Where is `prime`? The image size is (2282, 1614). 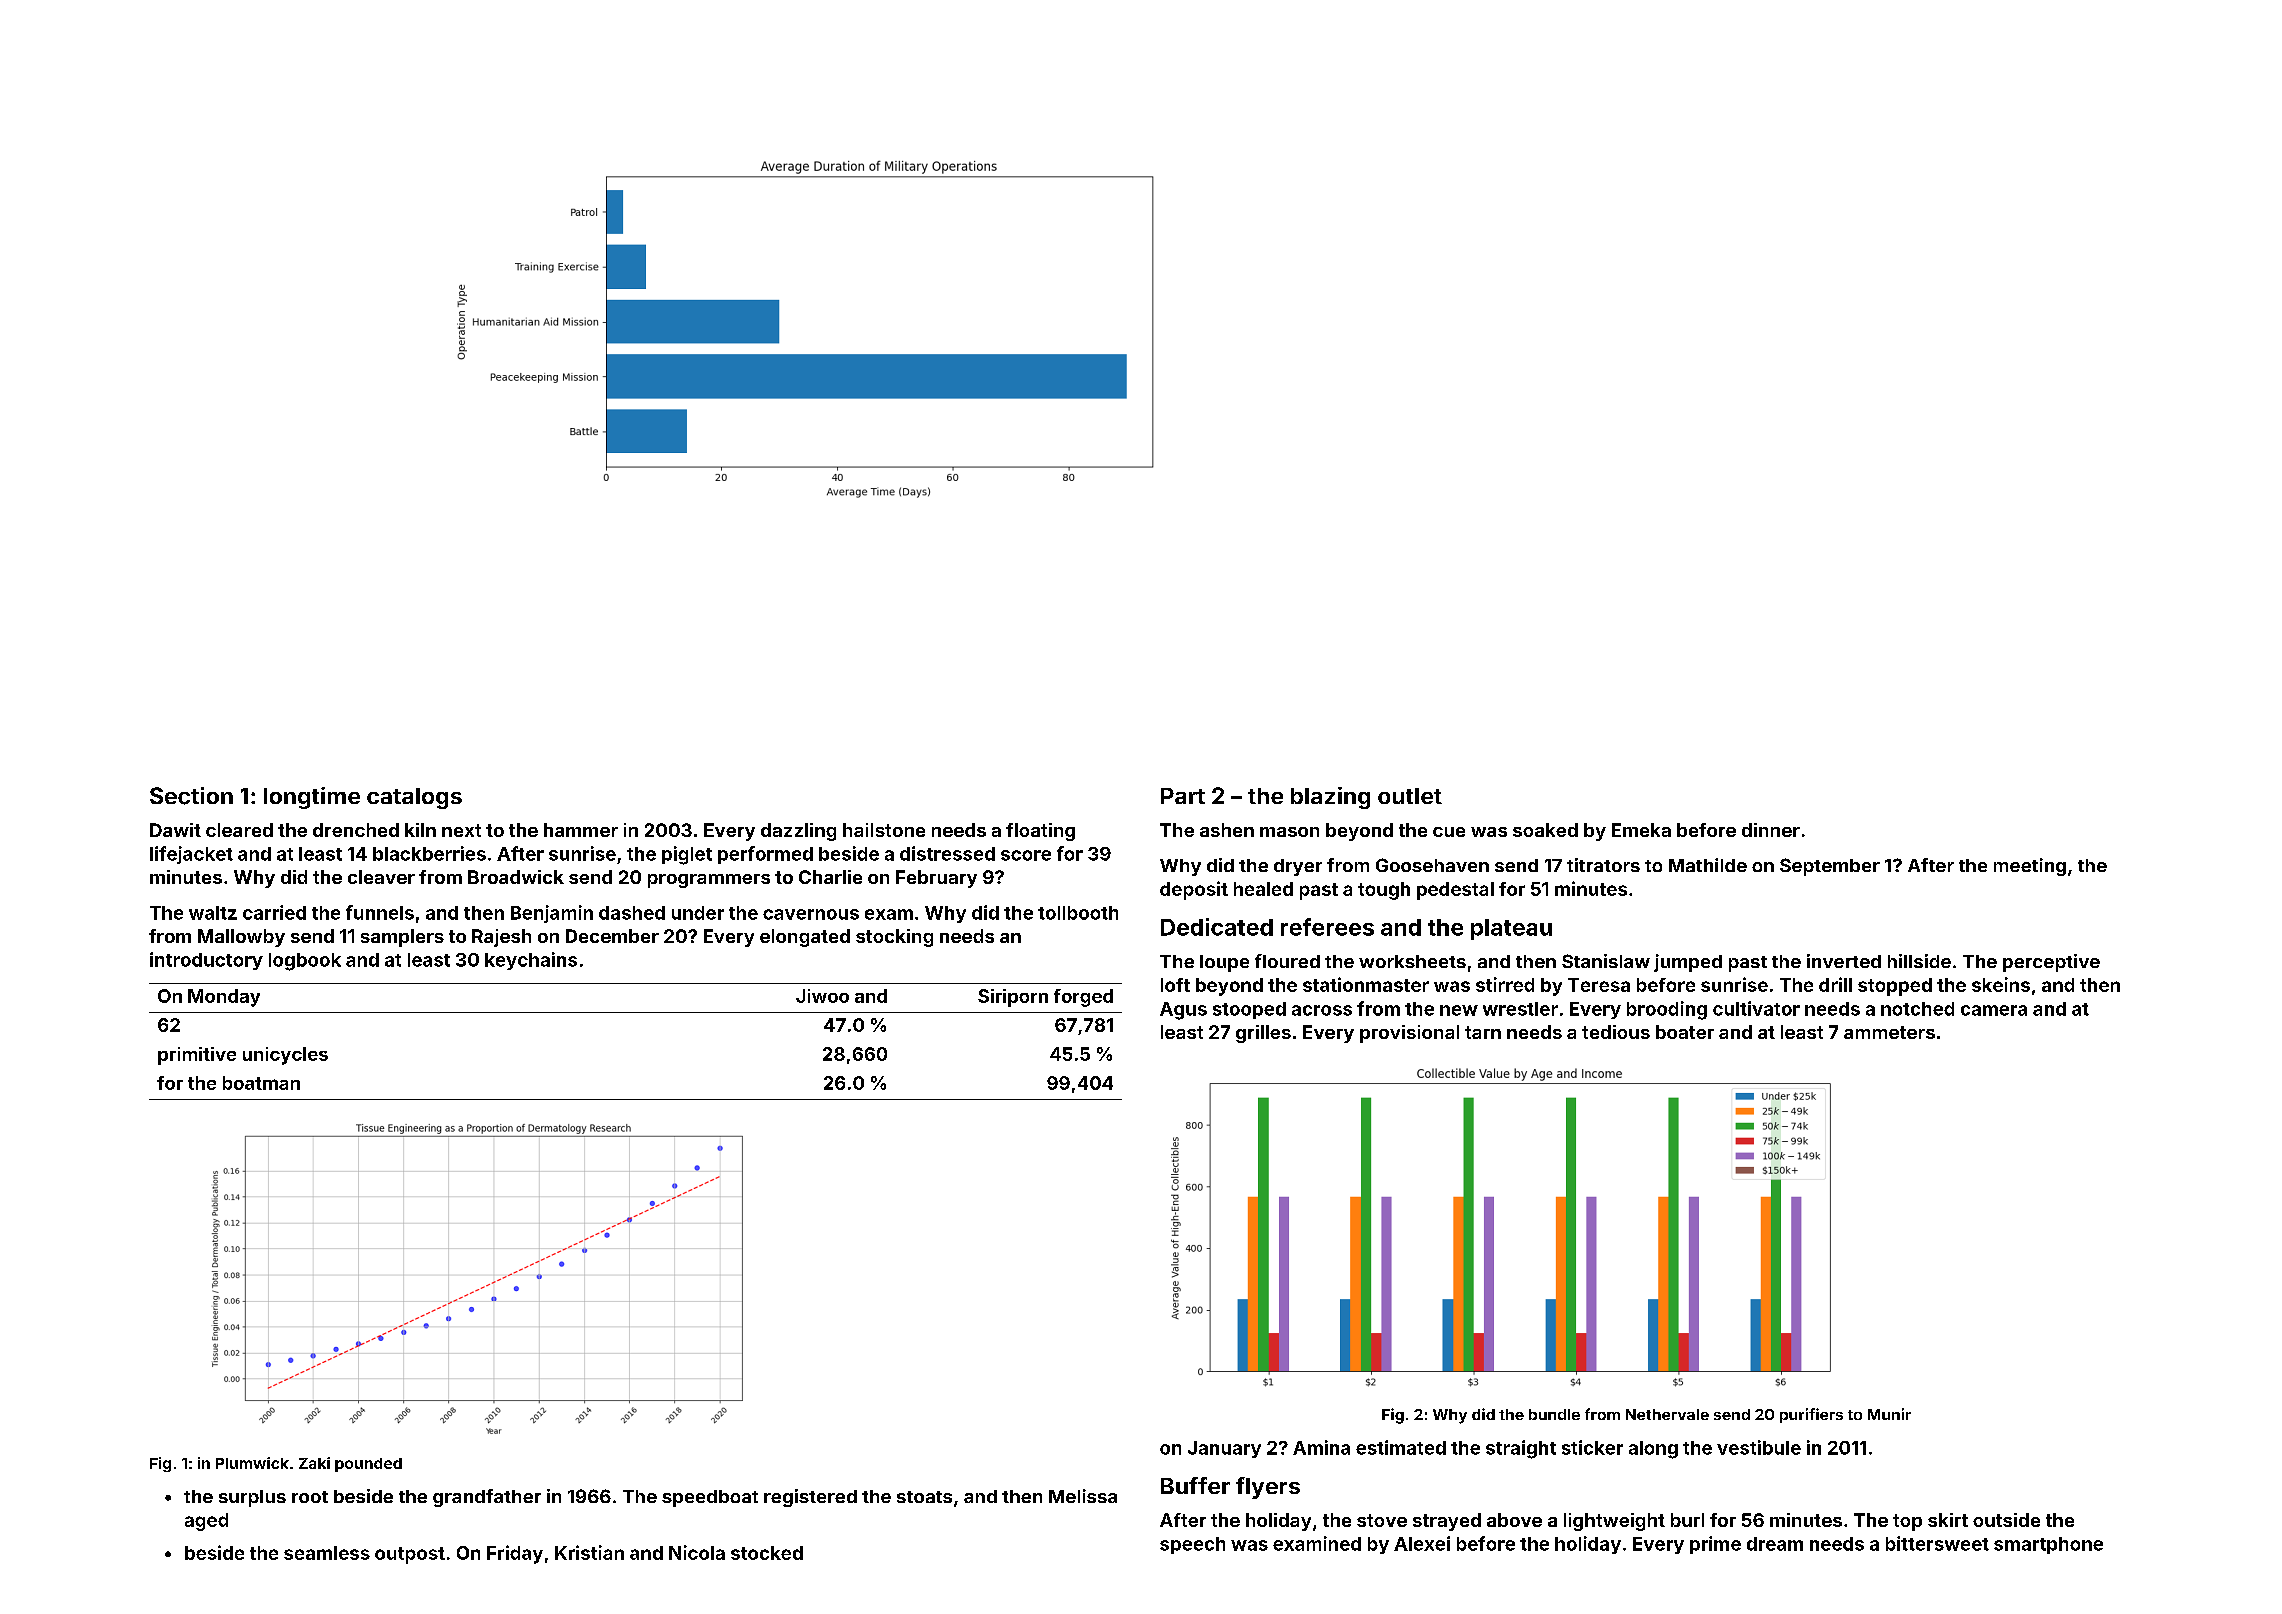 prime is located at coordinates (1715, 1545).
